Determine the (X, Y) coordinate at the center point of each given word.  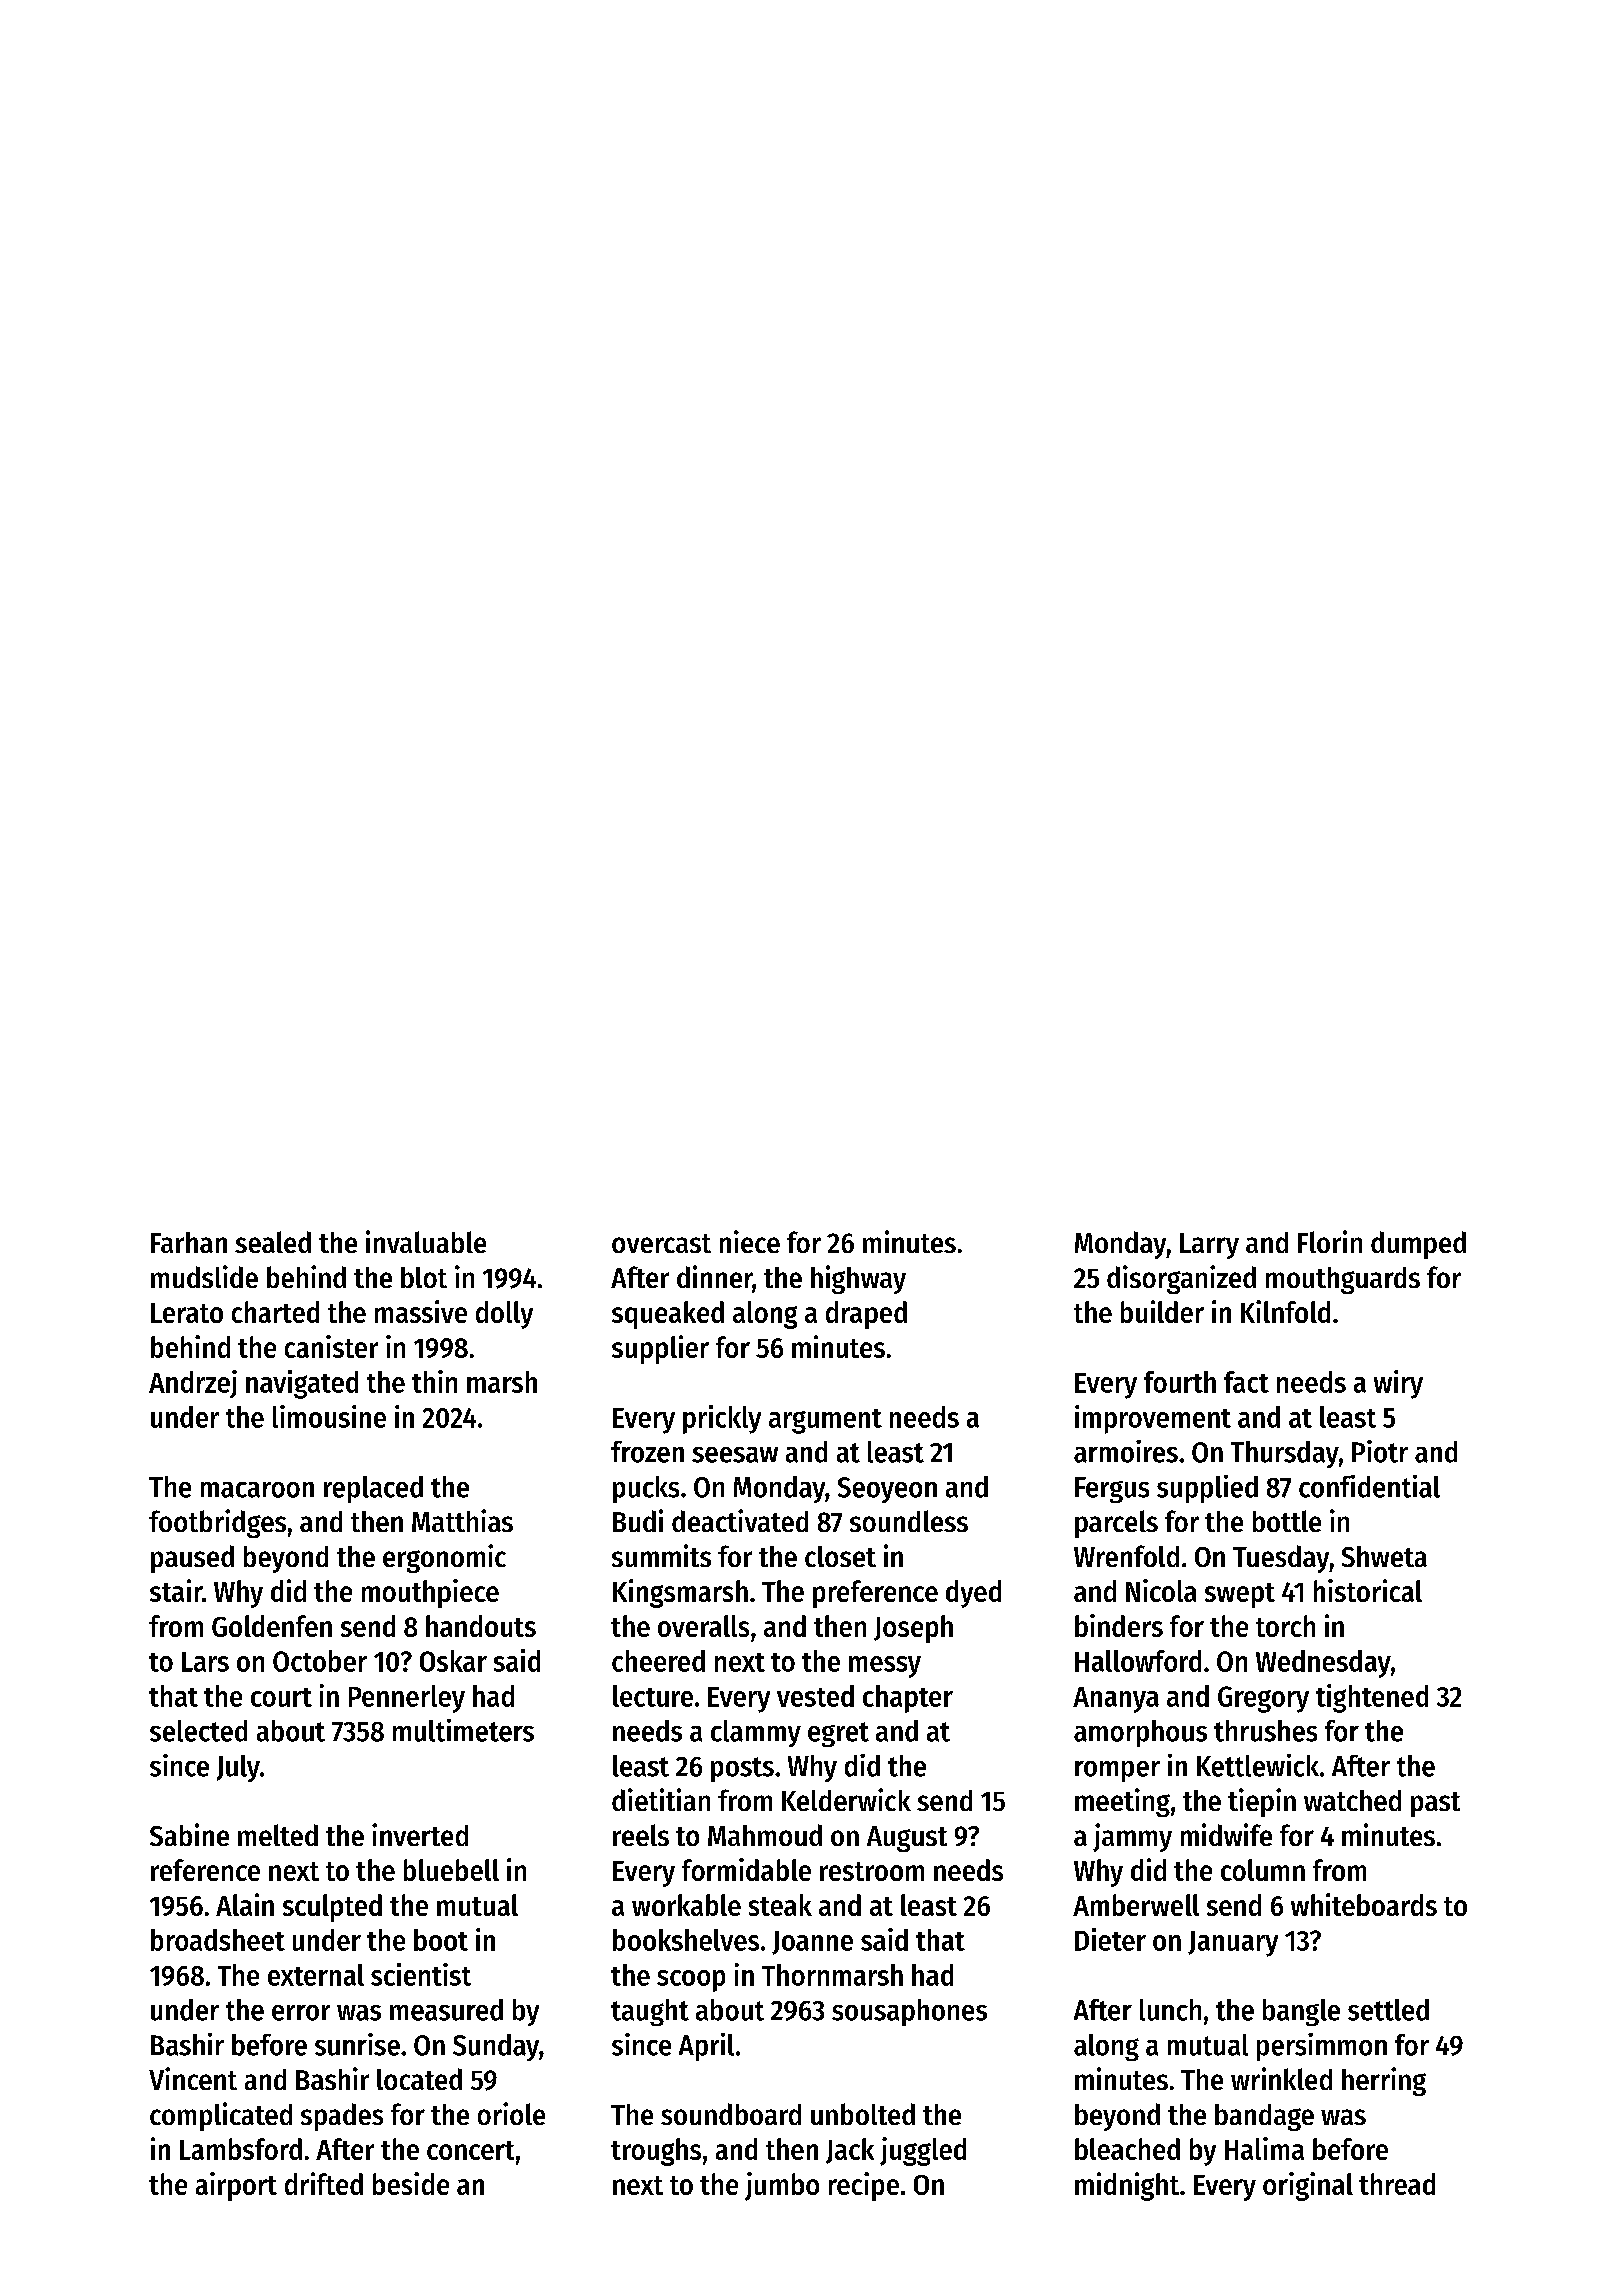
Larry (1209, 1246)
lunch (1170, 2010)
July (238, 1768)
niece (750, 1241)
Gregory (1263, 1699)
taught (650, 2012)
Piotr (1380, 1451)
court (281, 1697)
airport (236, 2186)
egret (838, 1734)
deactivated (740, 1520)
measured (446, 2010)
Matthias (462, 1520)
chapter (908, 1699)
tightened (1372, 1698)
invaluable (426, 1241)
